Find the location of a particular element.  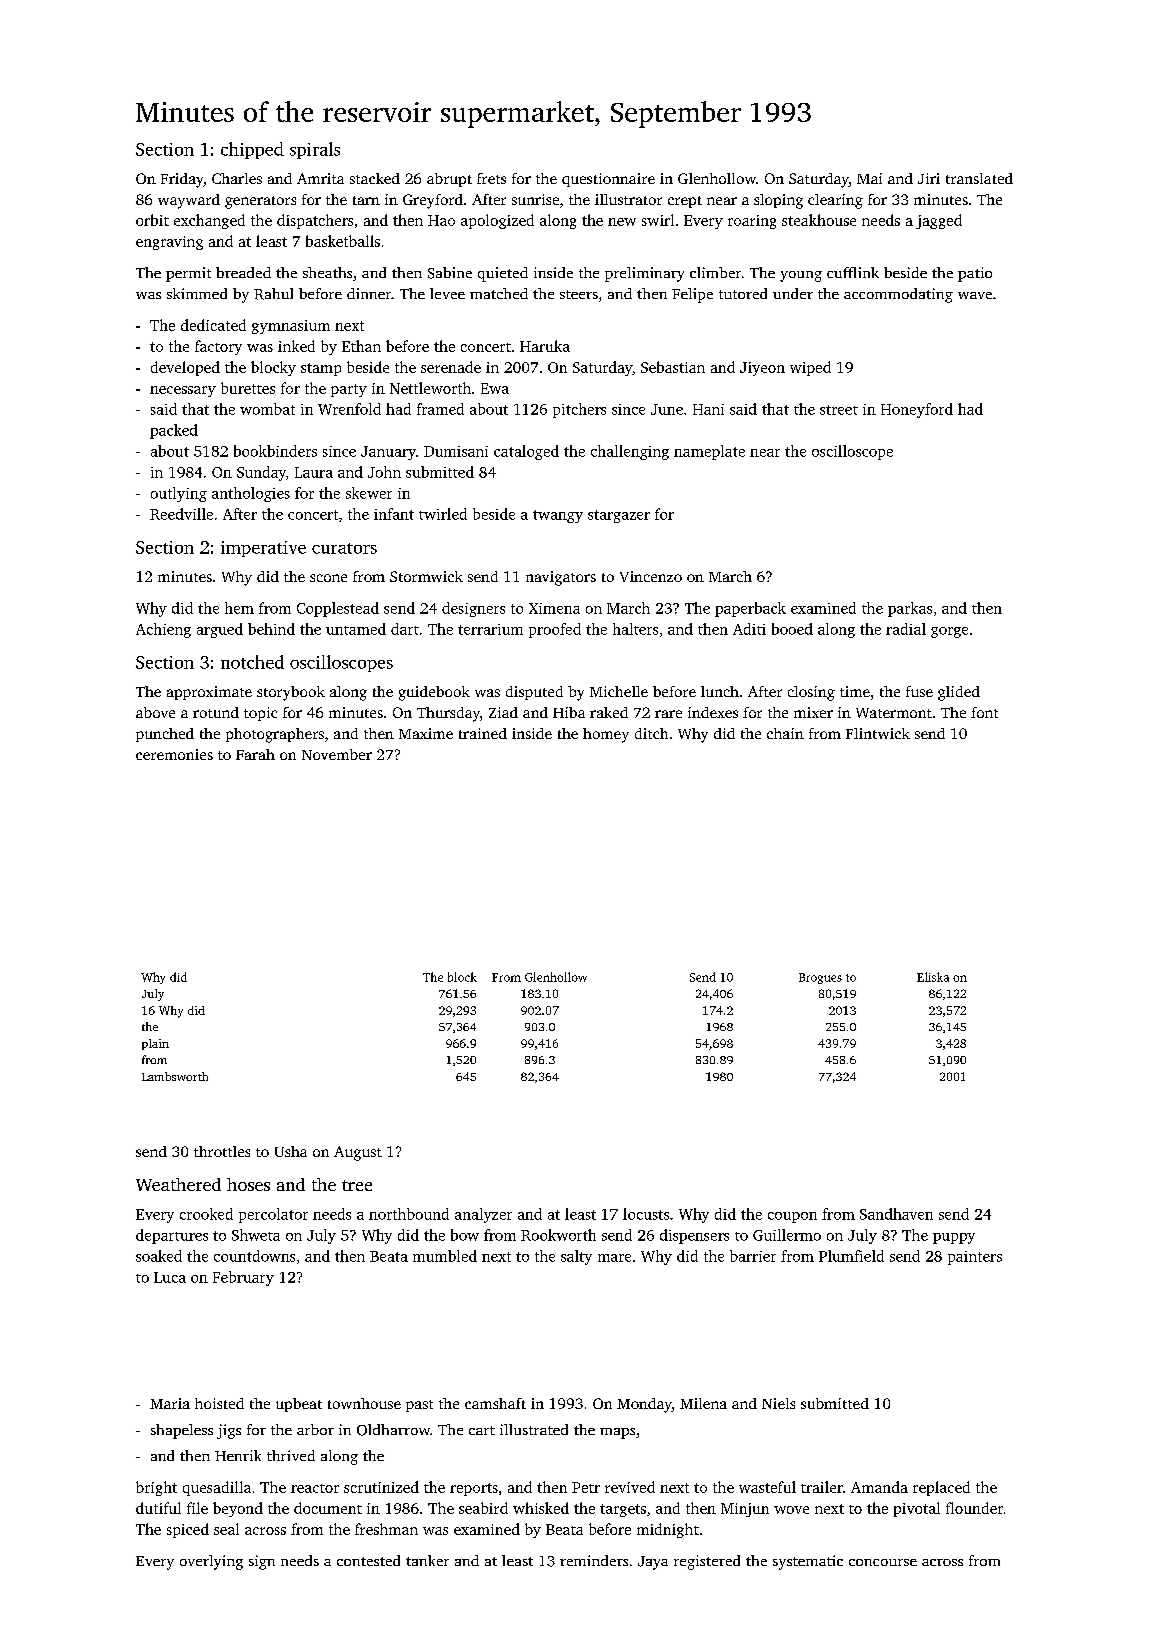

nameplate is located at coordinates (709, 452).
